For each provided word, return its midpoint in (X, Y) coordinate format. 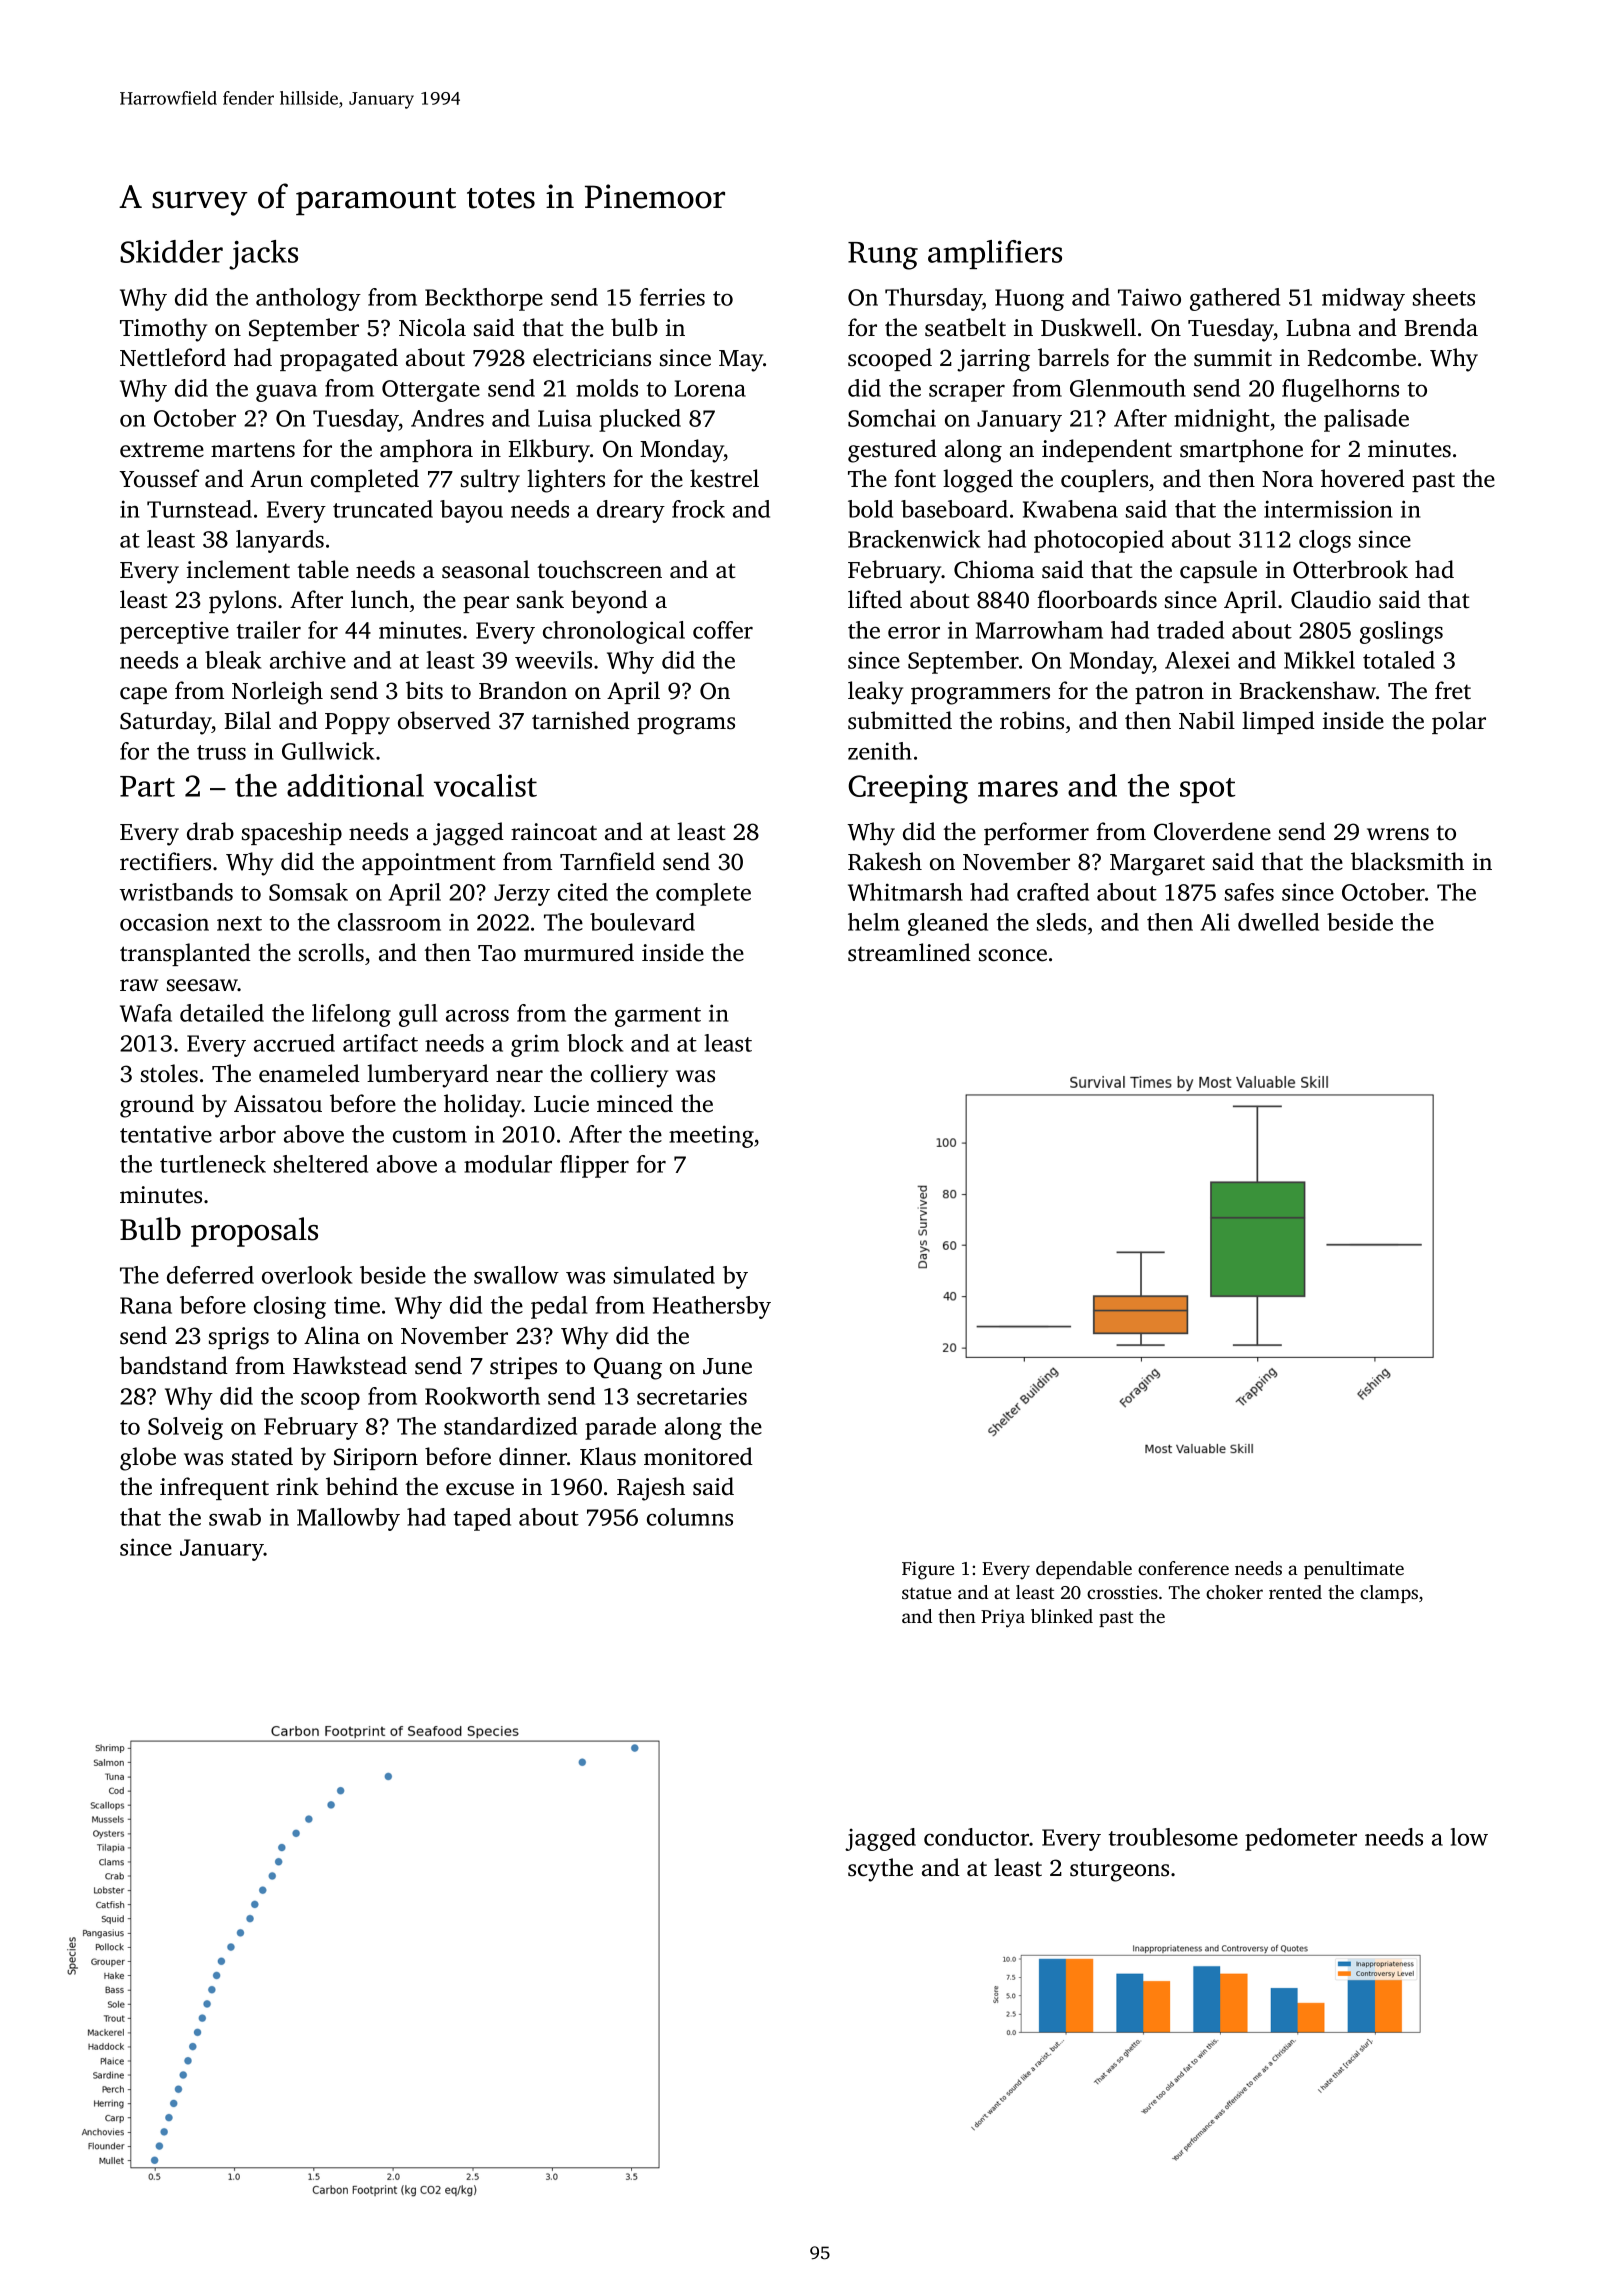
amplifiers (995, 254)
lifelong (351, 1015)
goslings (1401, 632)
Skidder (171, 251)
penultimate (1354, 1570)
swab (235, 1517)
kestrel (724, 478)
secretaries (692, 1396)
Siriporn (376, 1459)
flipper (594, 1166)
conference (1183, 1568)
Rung (883, 256)
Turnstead (199, 509)
